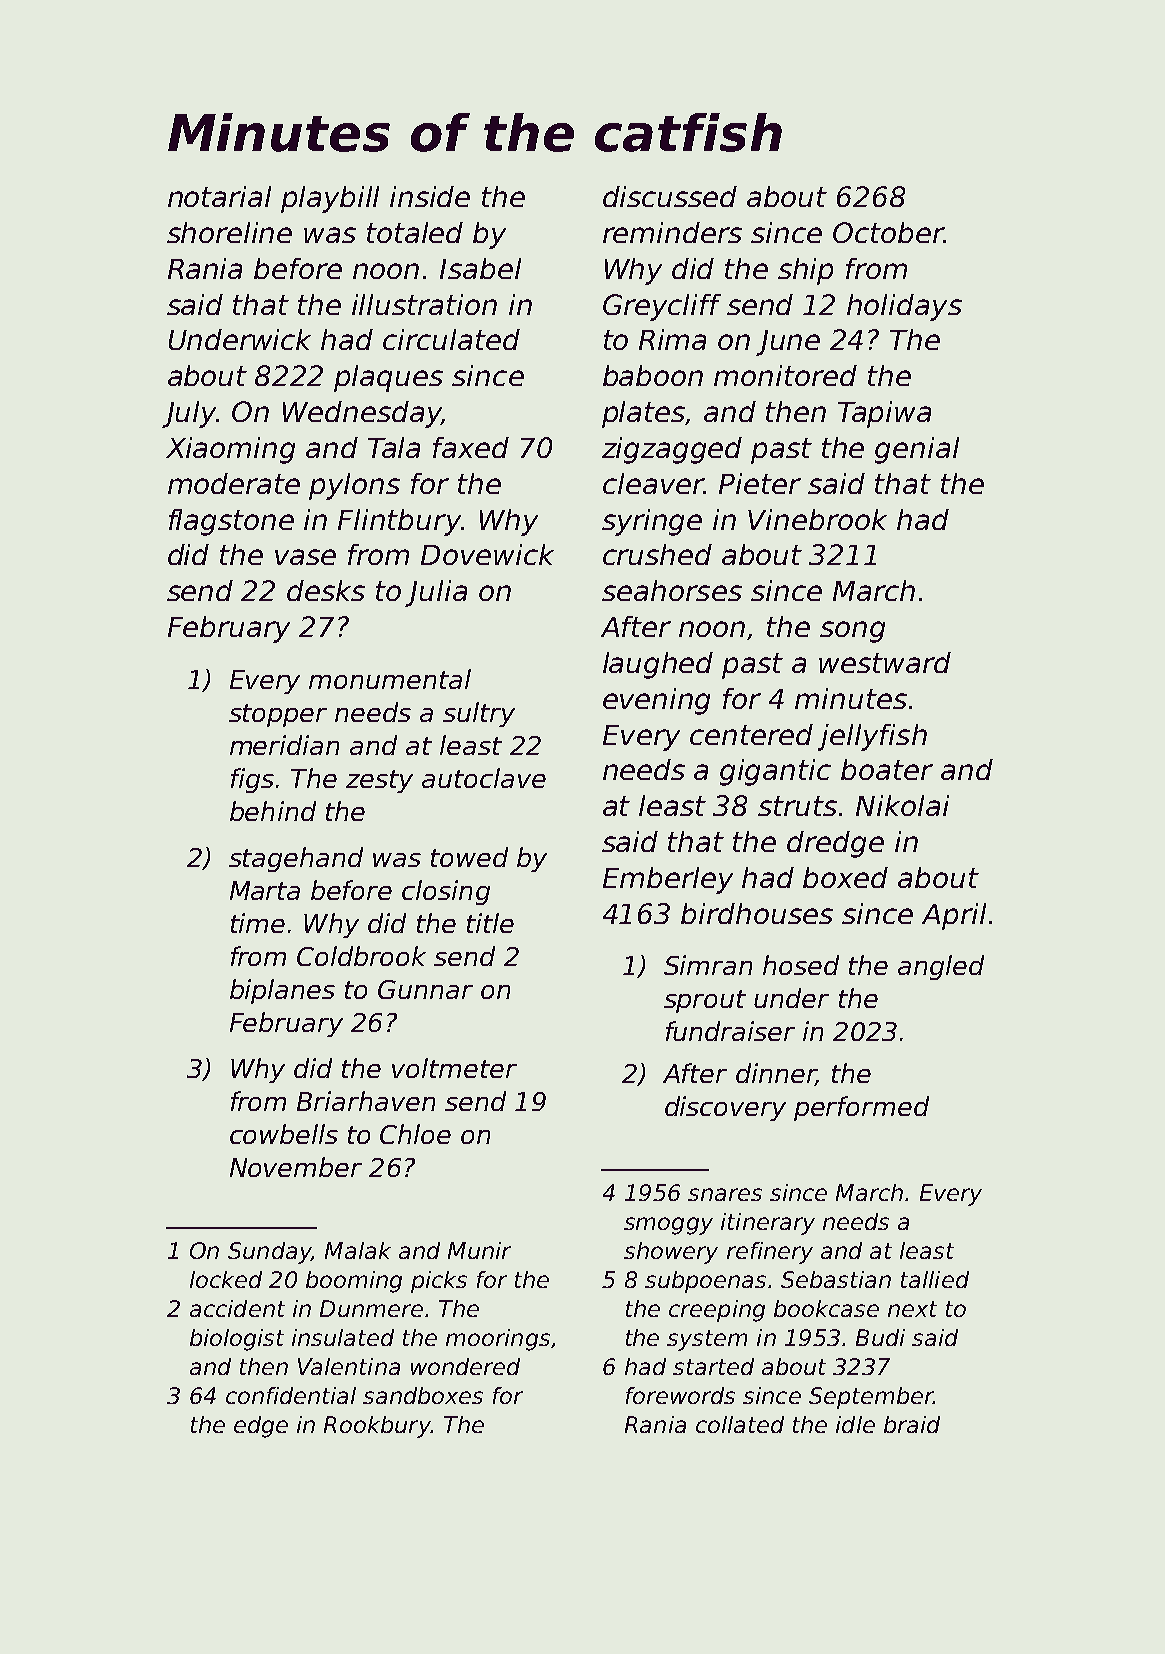 The width and height of the document is (1165, 1654). What do you see at coordinates (229, 232) in the document?
I see `shoreline` at bounding box center [229, 232].
